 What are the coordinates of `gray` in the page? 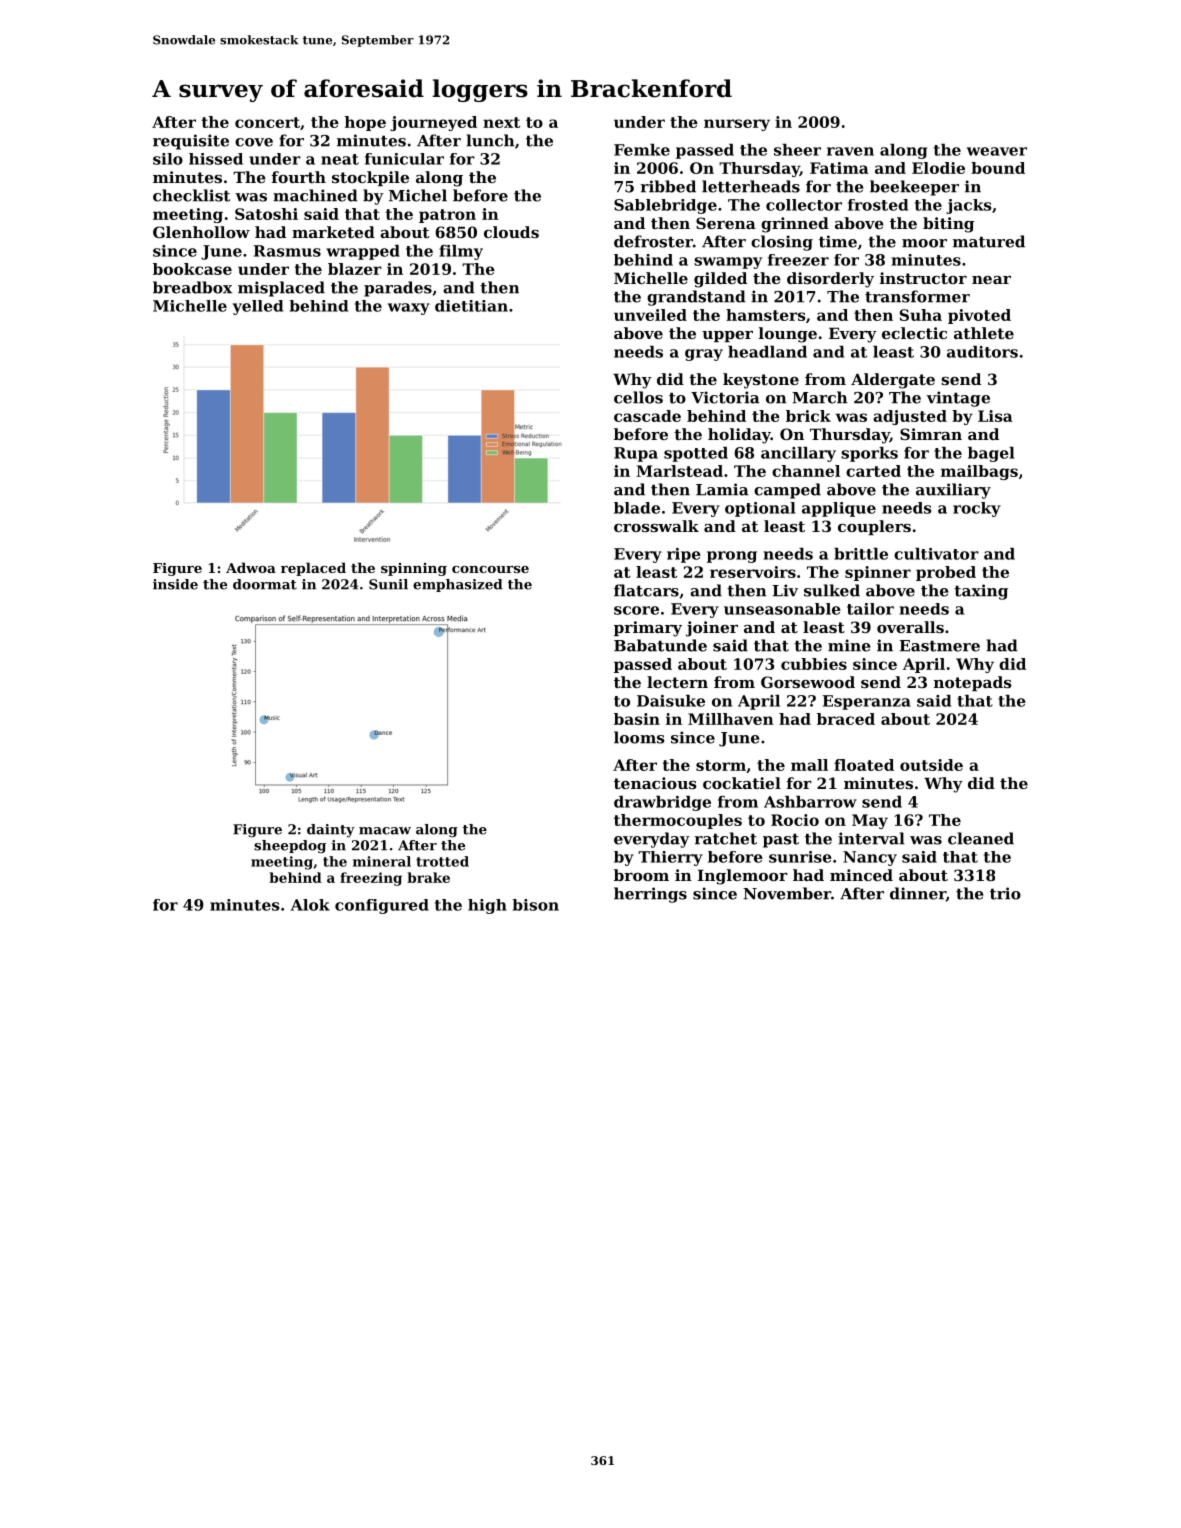 It's located at (704, 355).
